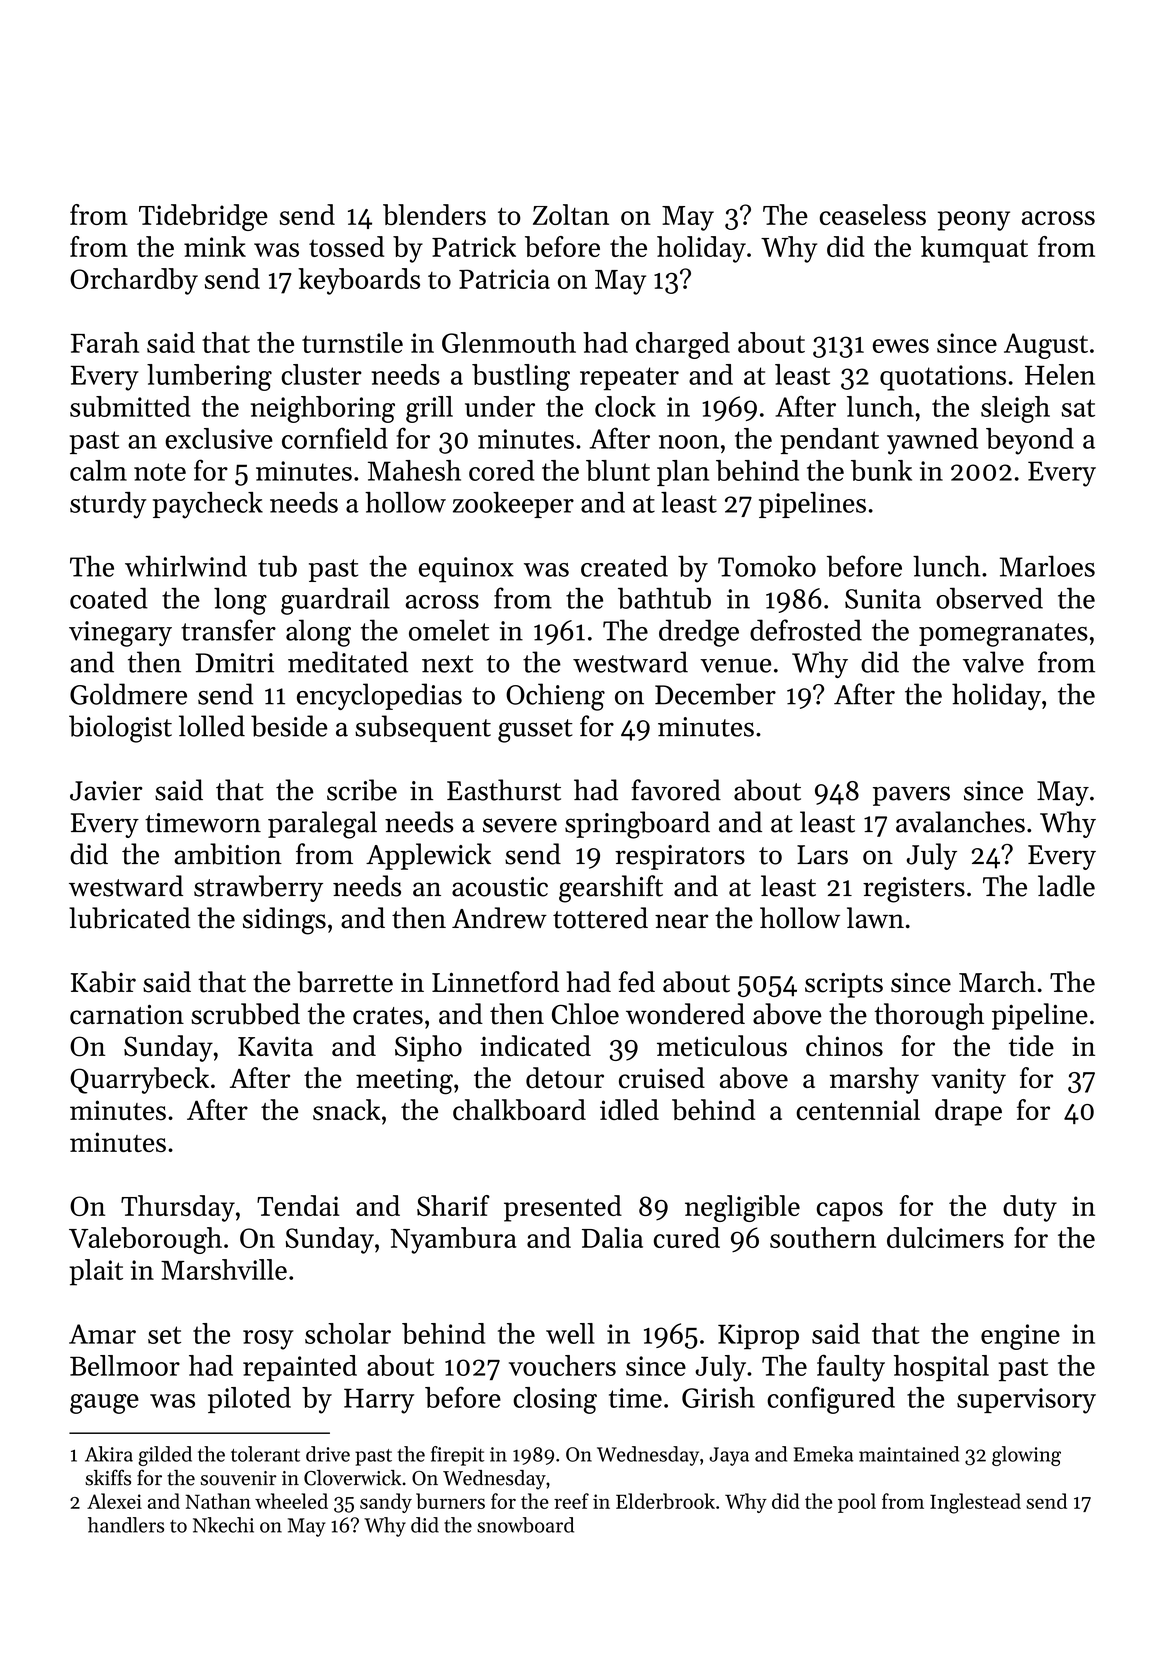 Image resolution: width=1165 pixels, height=1654 pixels. What do you see at coordinates (758, 1337) in the screenshot?
I see `Kiprop` at bounding box center [758, 1337].
